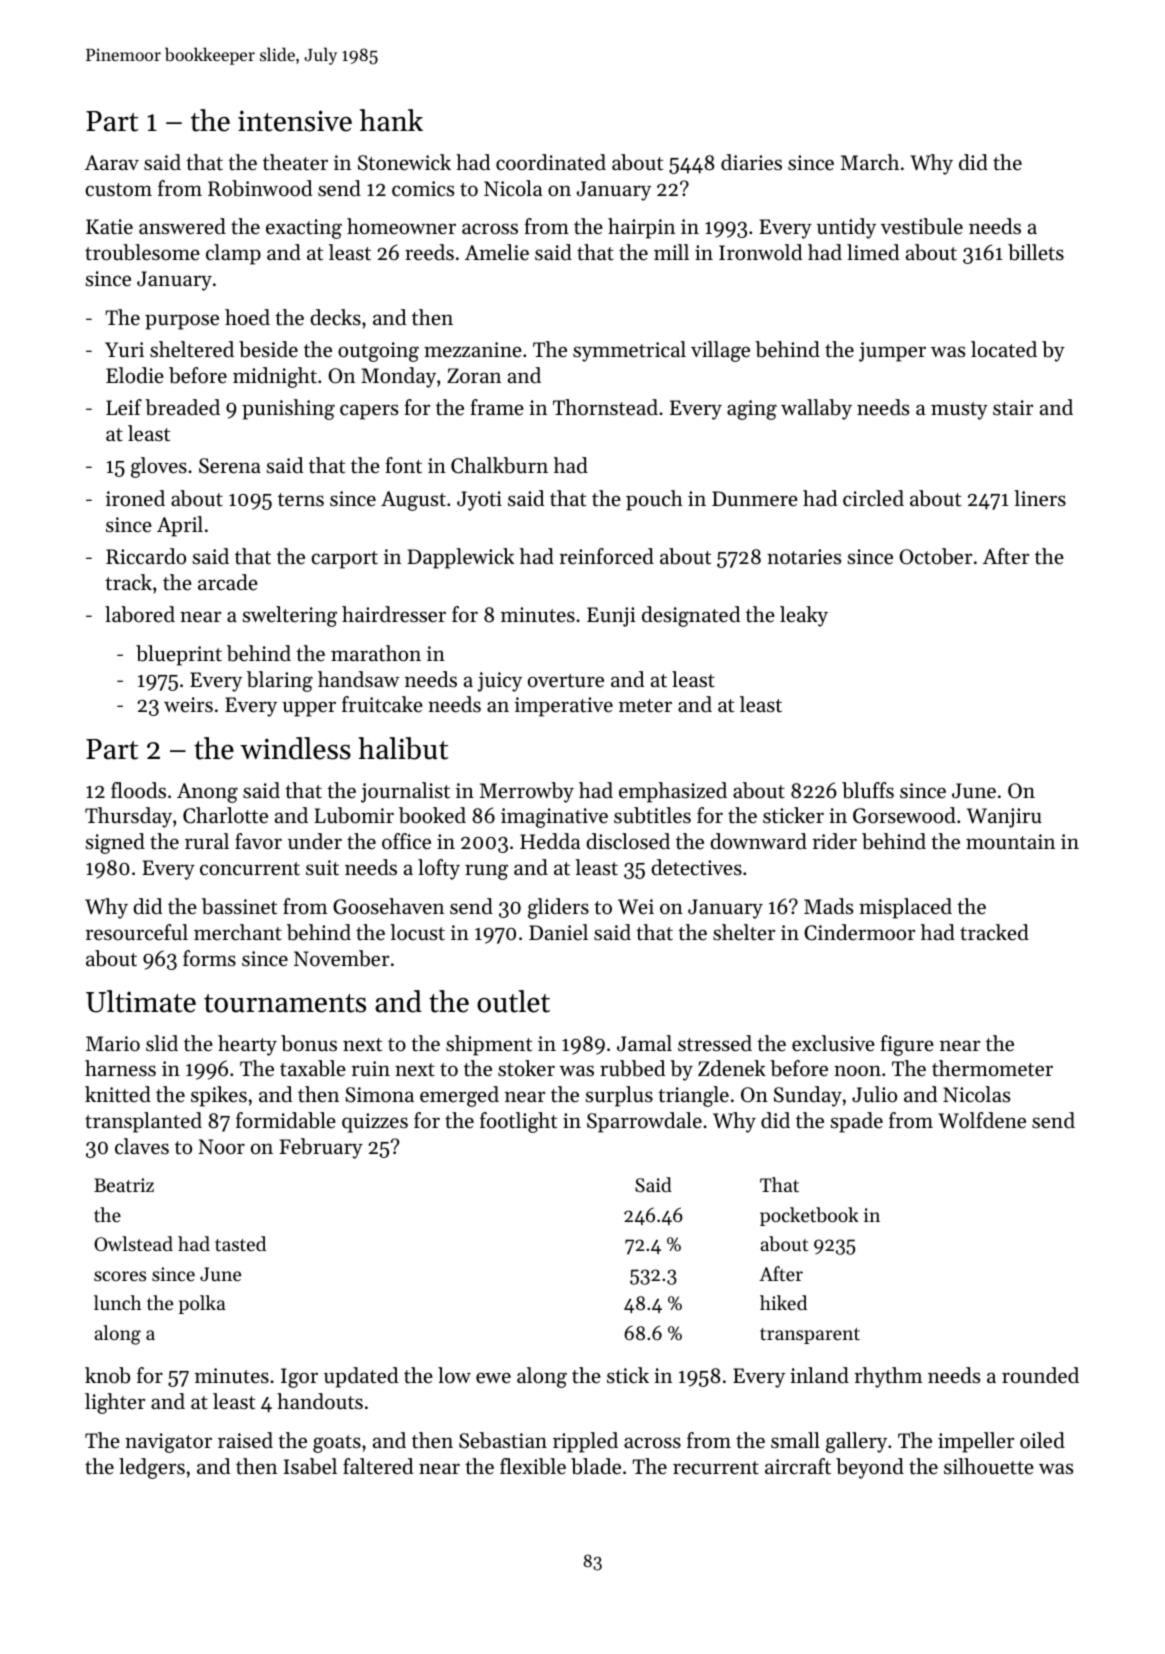 The height and width of the page is (1654, 1165). Describe the element at coordinates (870, 162) in the page. I see `March` at that location.
